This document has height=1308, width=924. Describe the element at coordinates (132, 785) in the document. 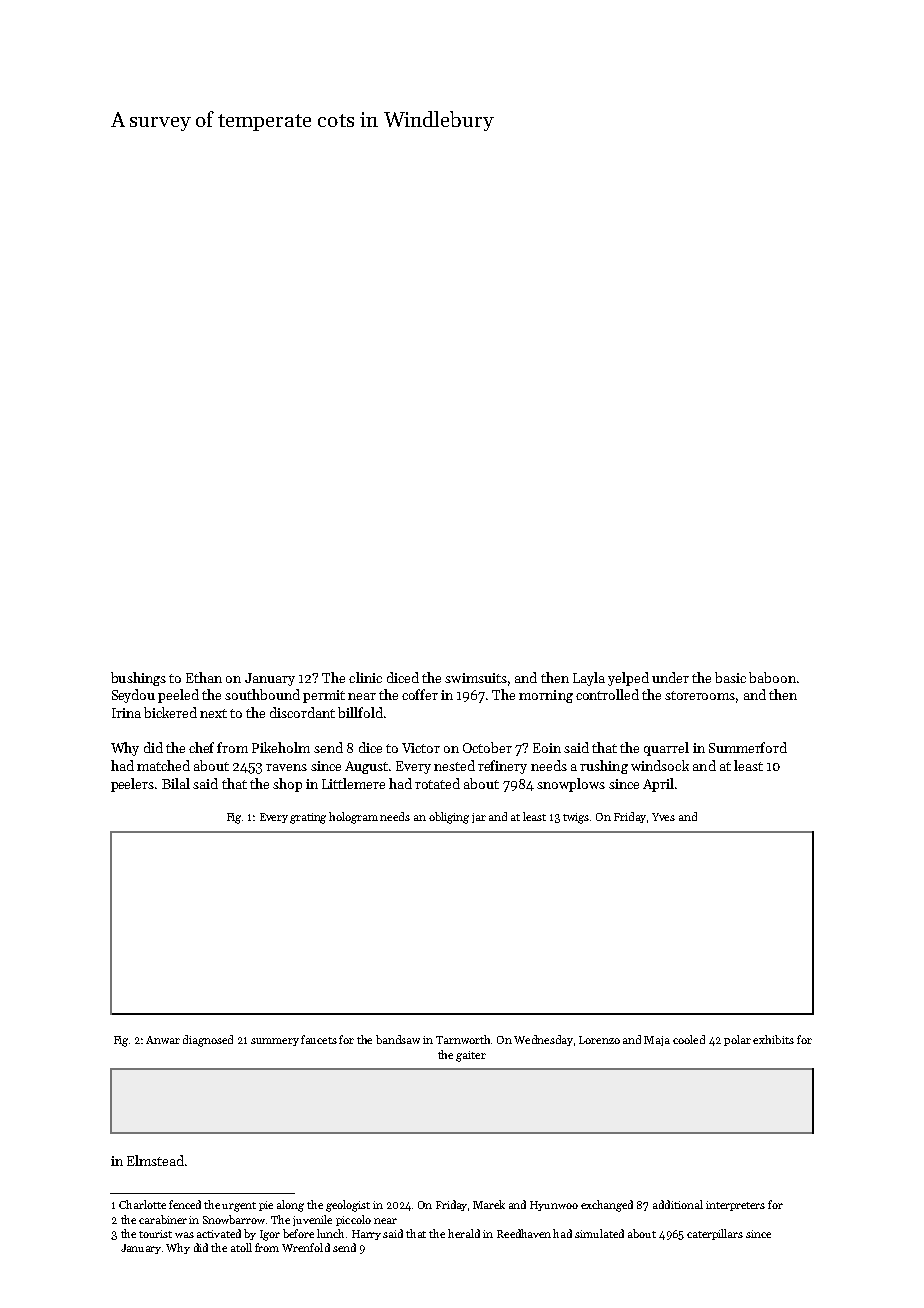

I see `peelers` at that location.
